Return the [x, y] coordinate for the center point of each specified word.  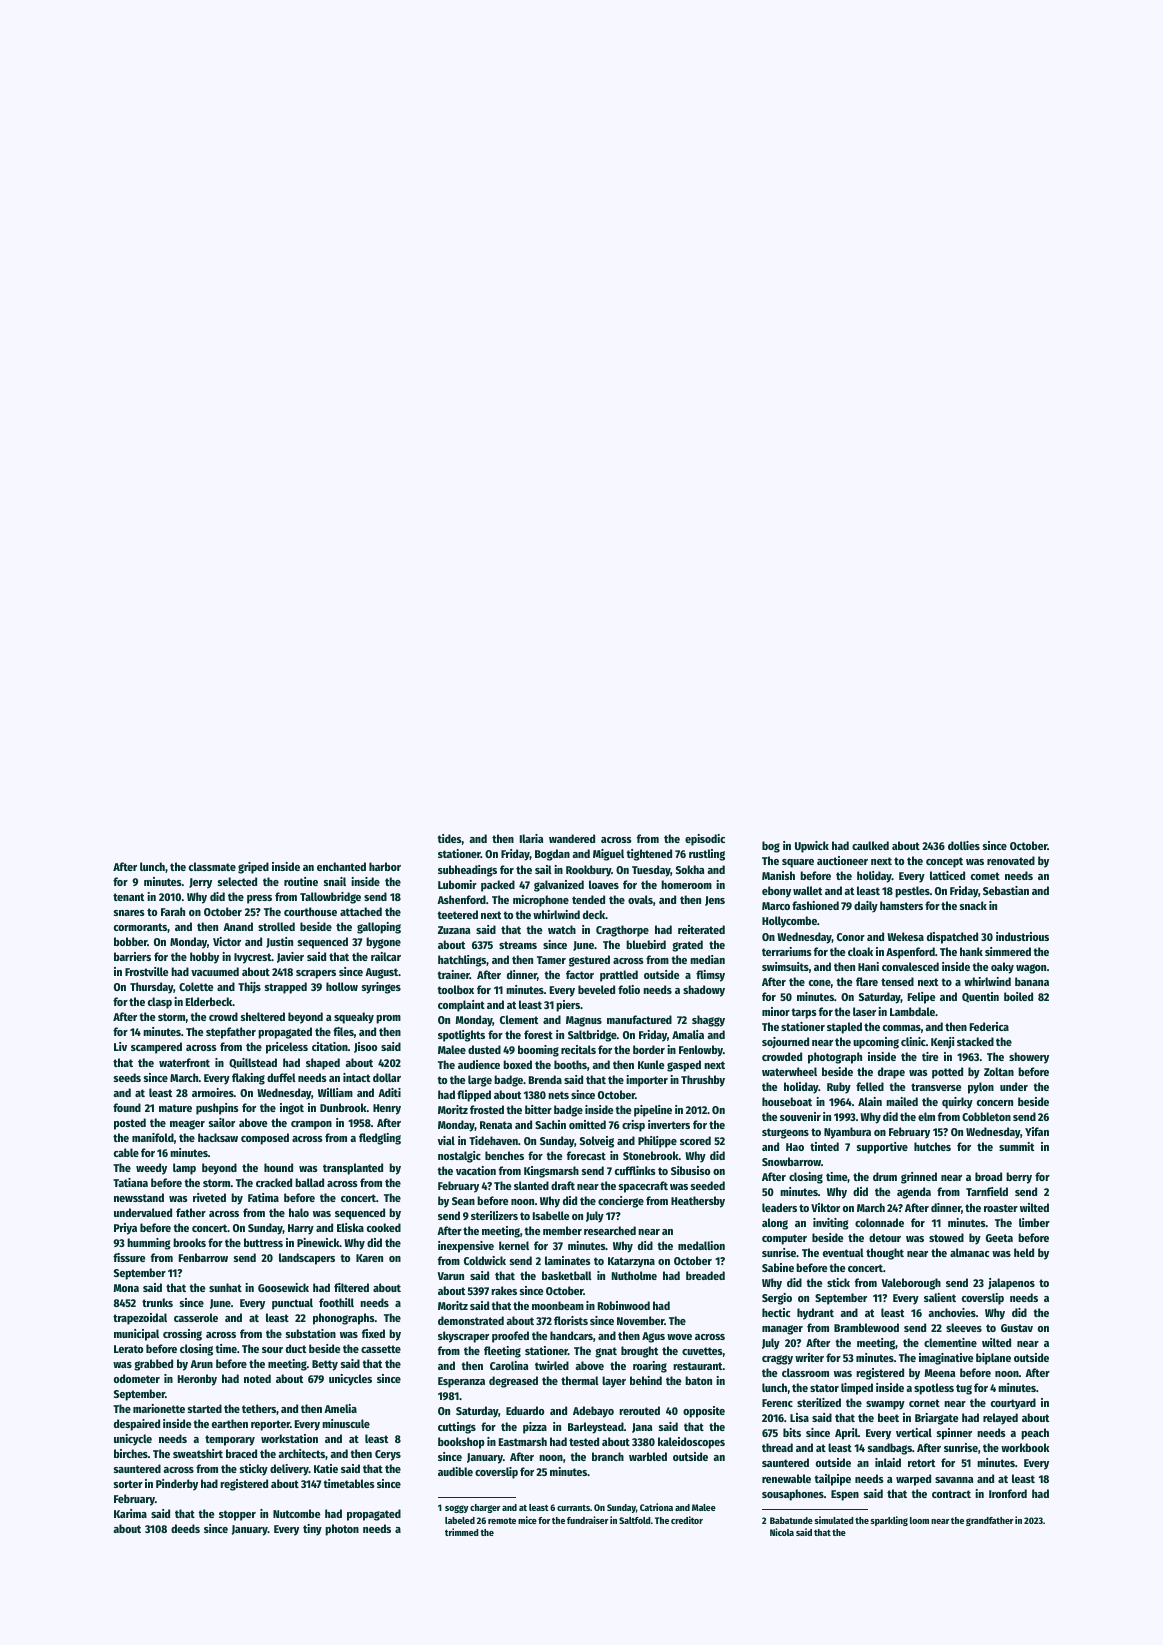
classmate [212, 866]
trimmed [462, 1532]
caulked [870, 845]
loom [919, 1520]
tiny [312, 1530]
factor [580, 974]
